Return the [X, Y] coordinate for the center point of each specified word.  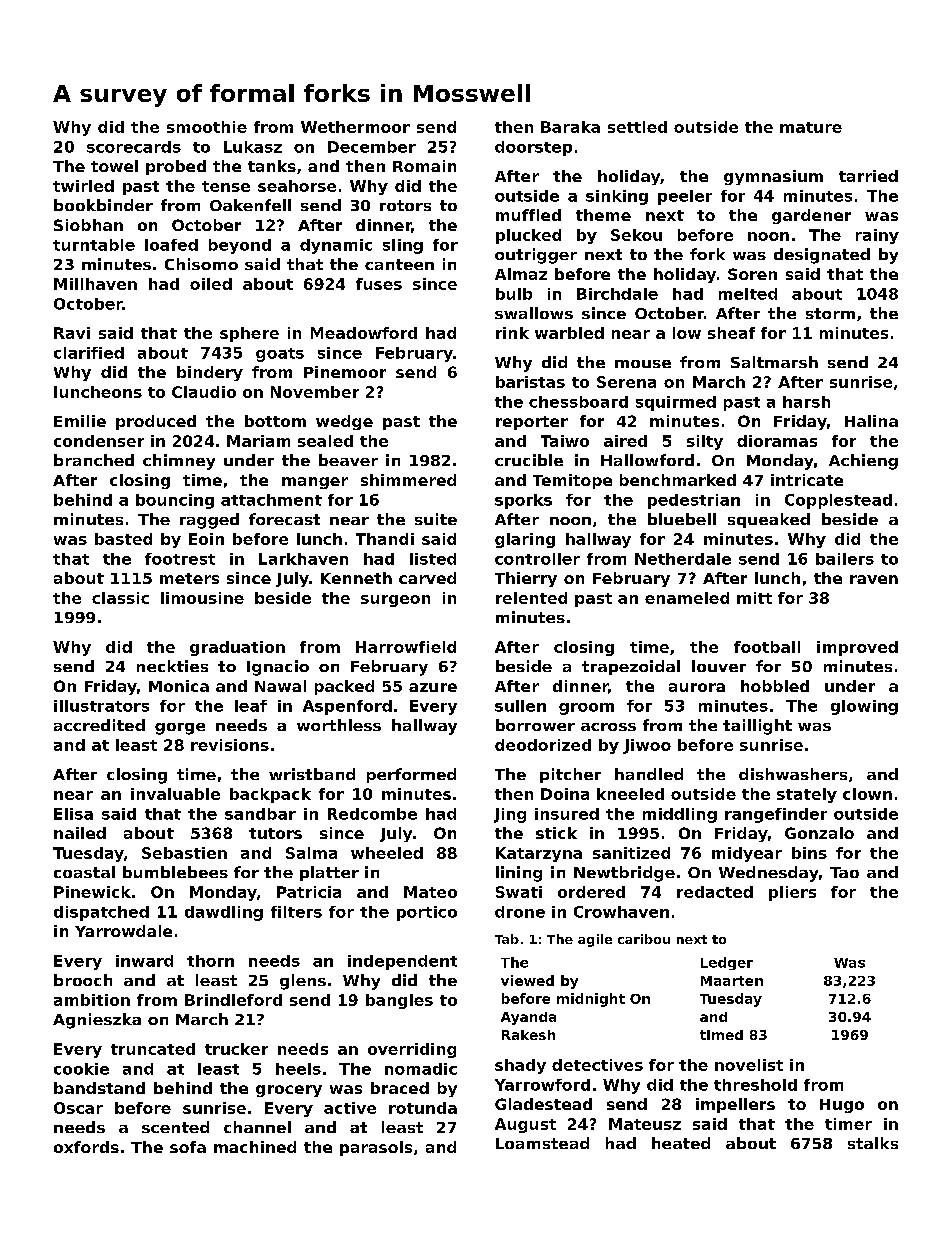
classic [120, 598]
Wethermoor [355, 127]
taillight [757, 727]
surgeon [395, 601]
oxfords [86, 1147]
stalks [873, 1143]
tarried [868, 176]
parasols [376, 1148]
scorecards [134, 147]
